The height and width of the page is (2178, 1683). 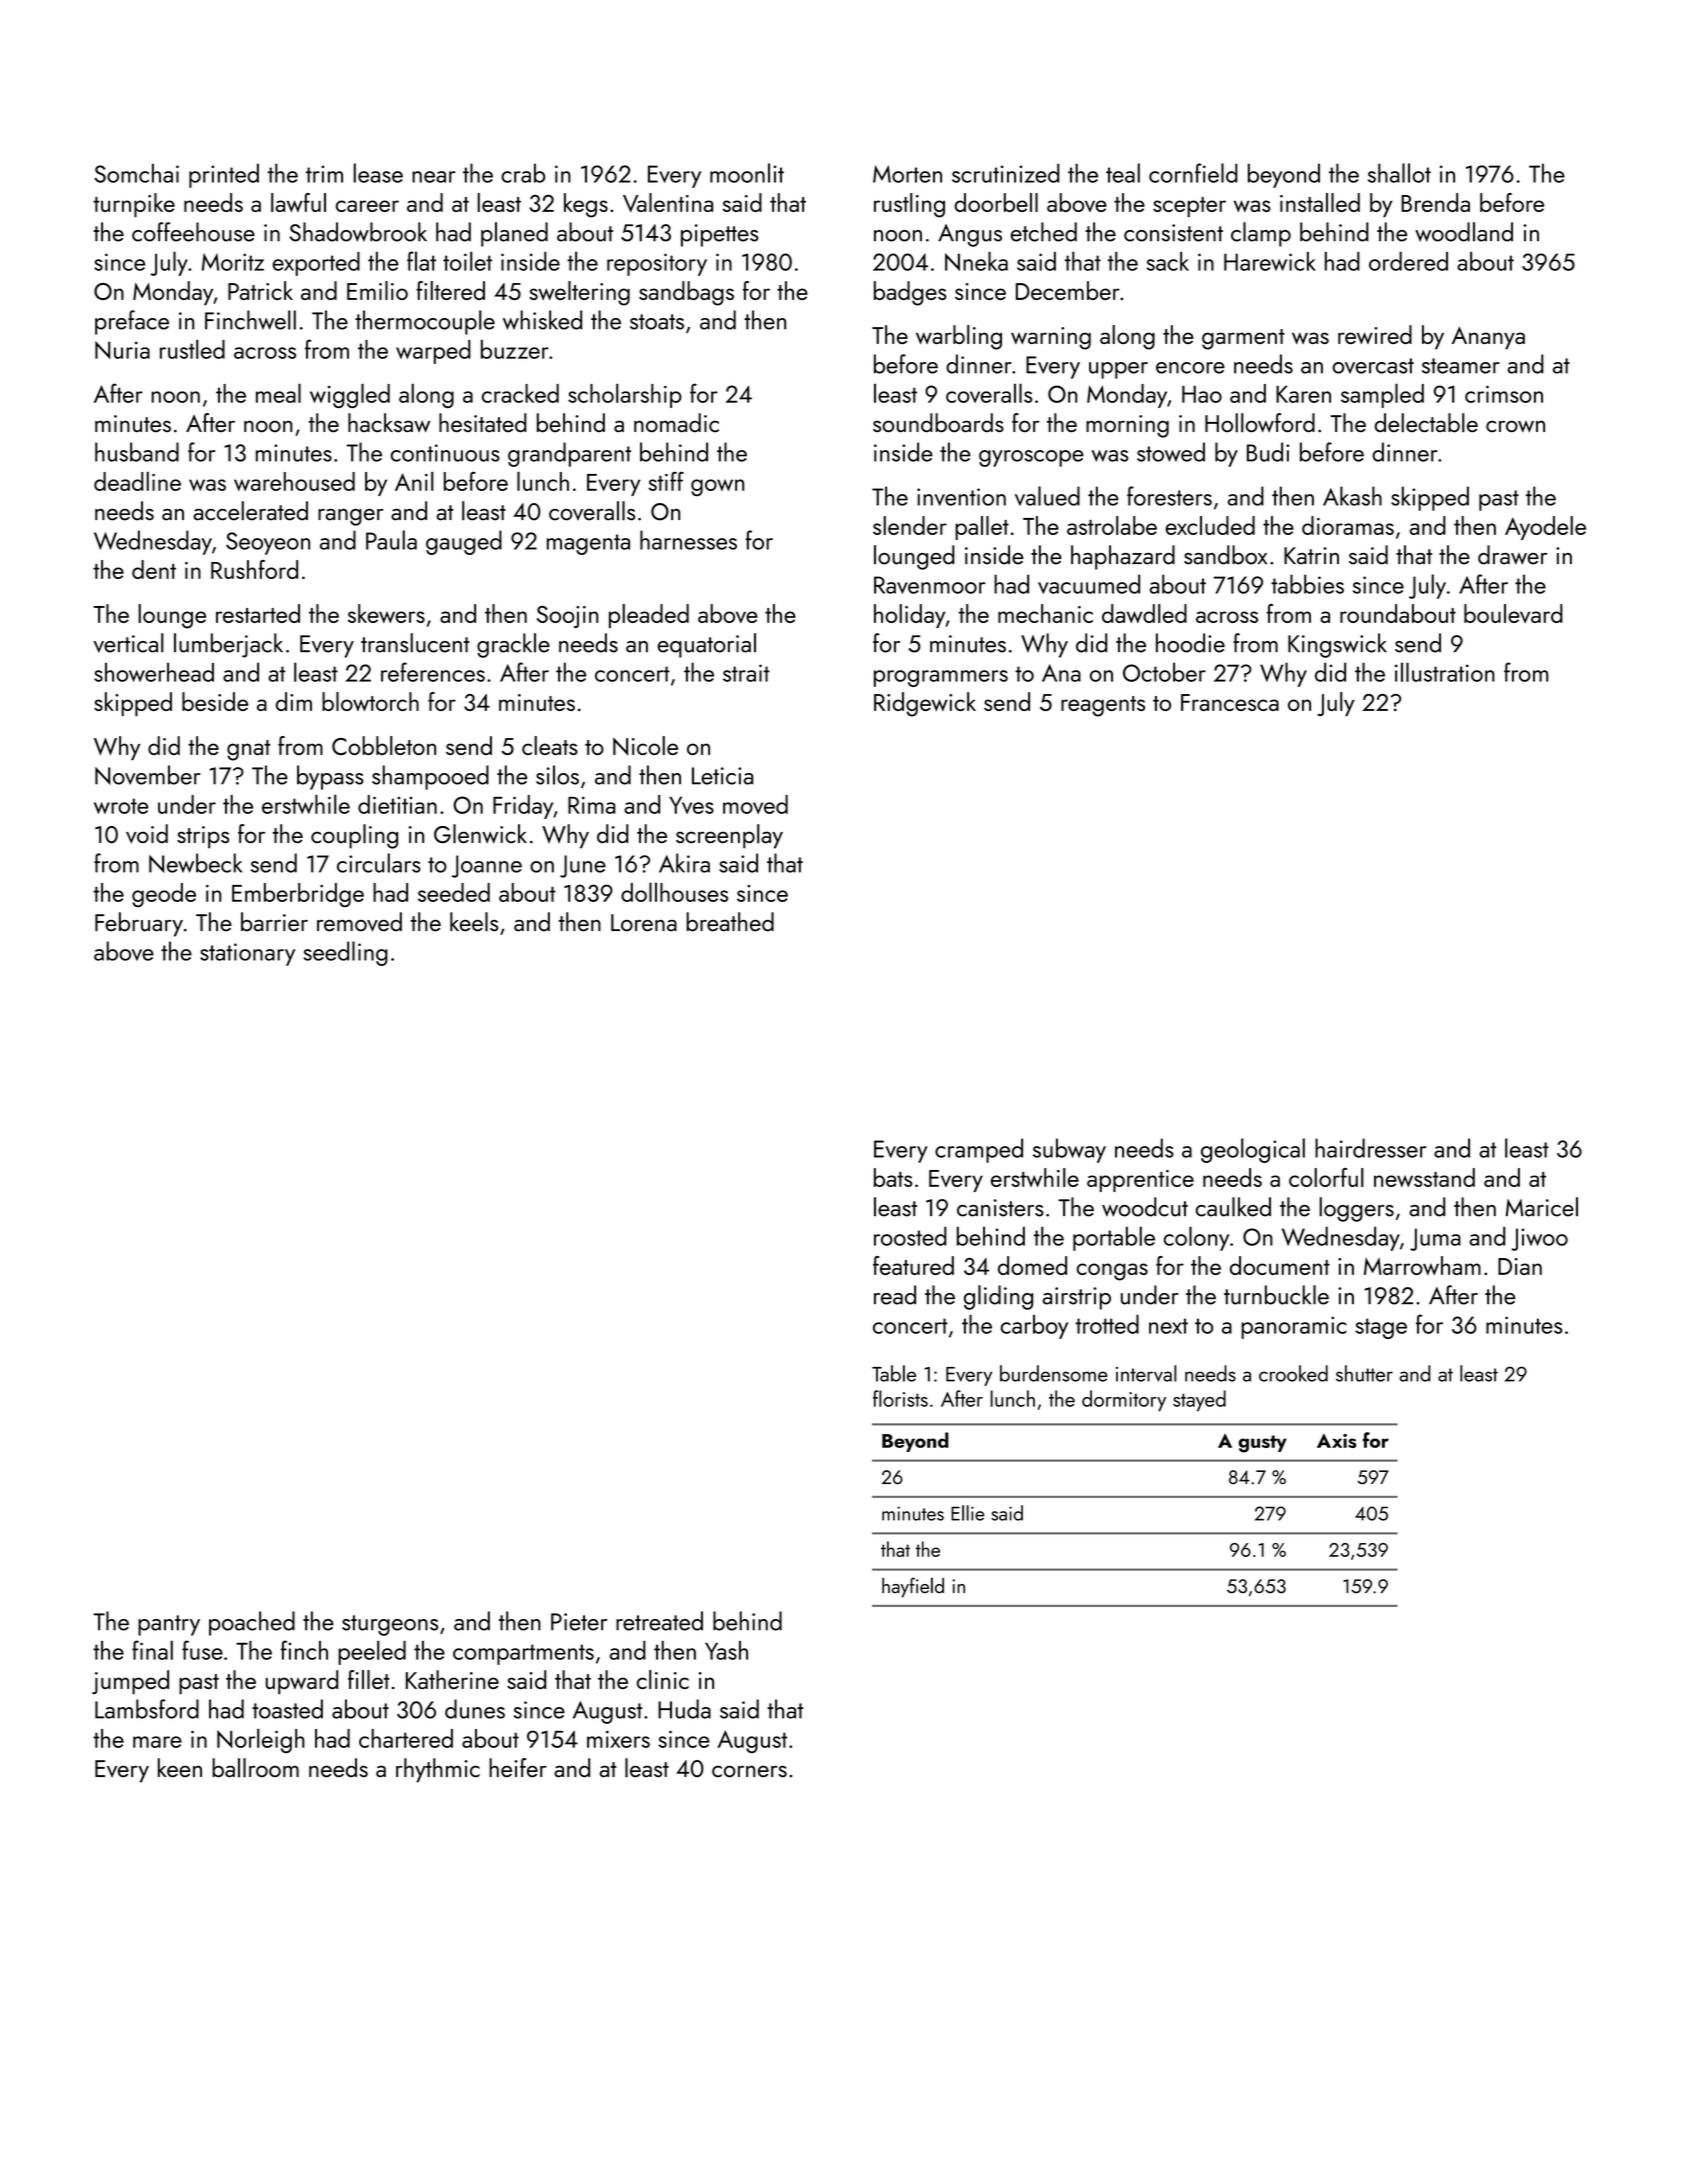 What do you see at coordinates (1370, 1148) in the page?
I see `hairdresser` at bounding box center [1370, 1148].
